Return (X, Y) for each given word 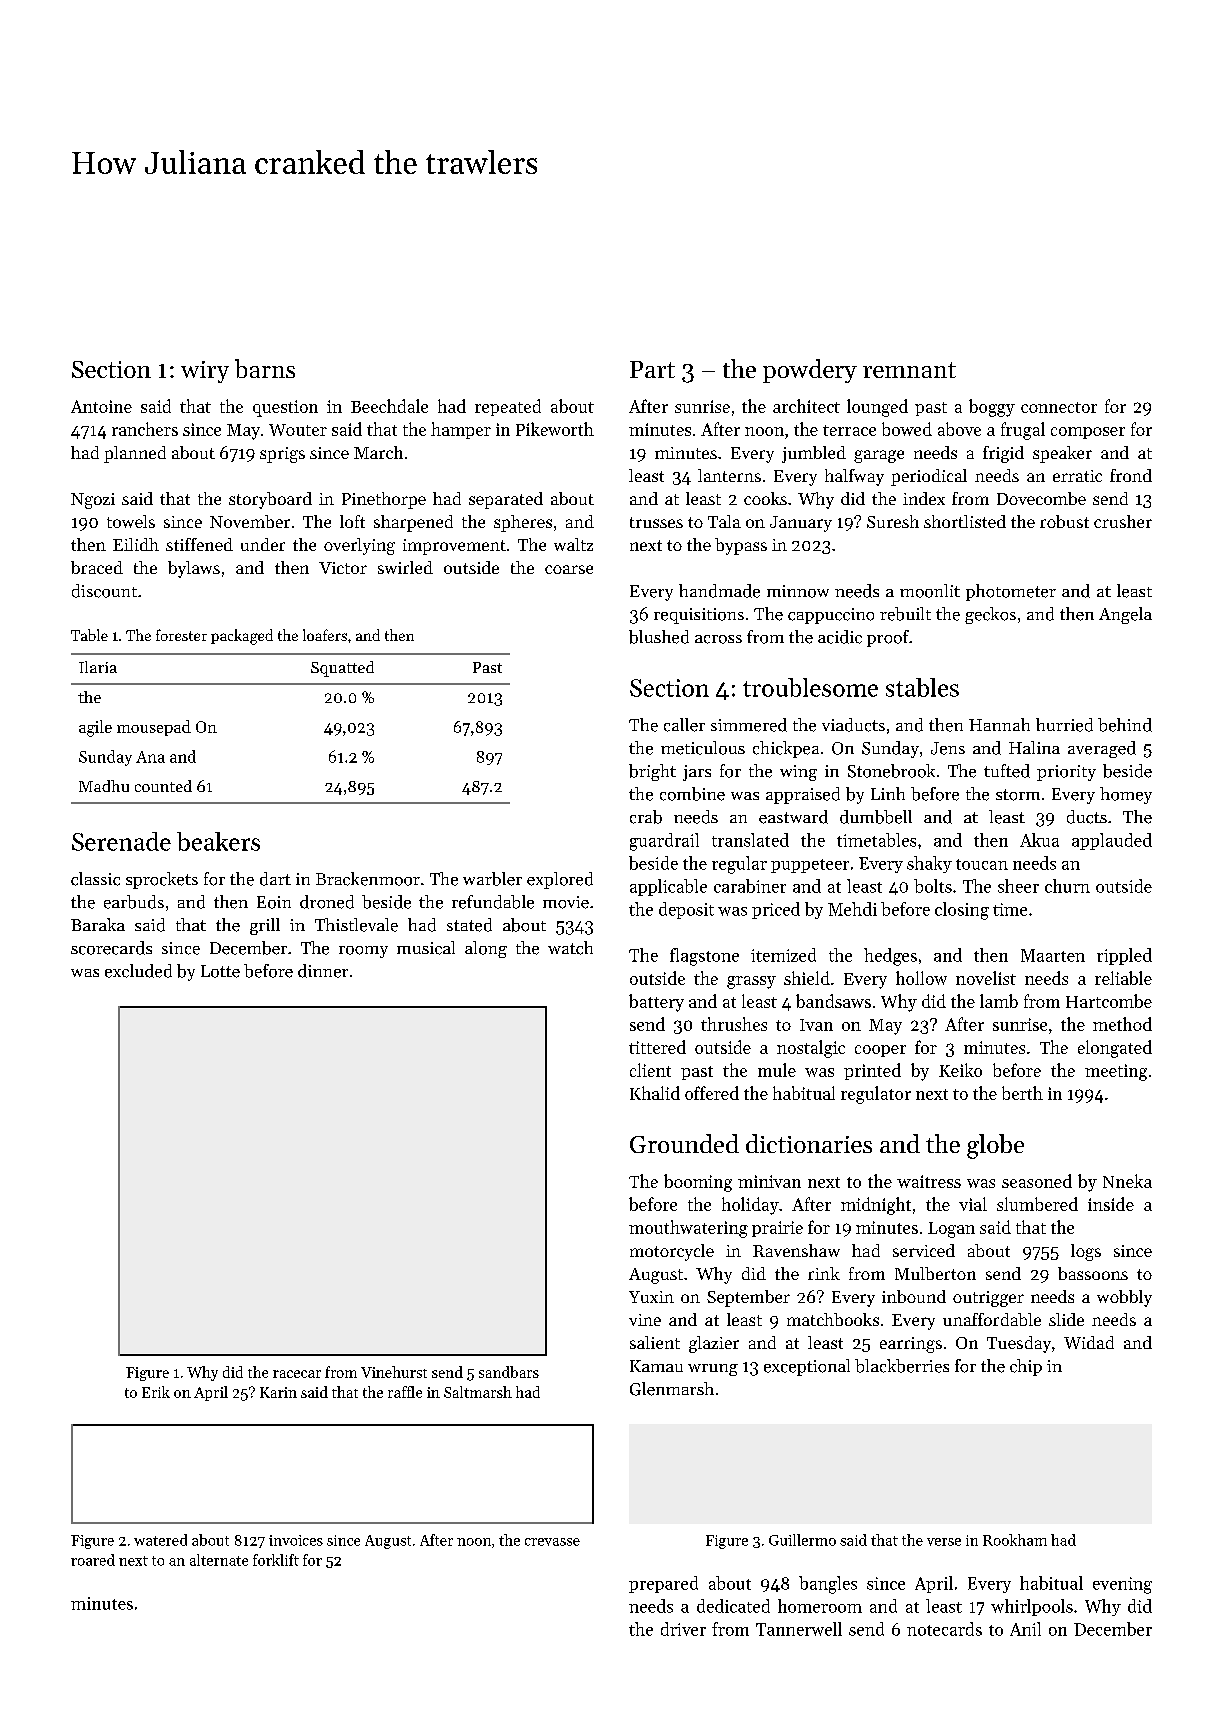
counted (163, 786)
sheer (1018, 886)
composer (1088, 433)
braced (97, 567)
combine (692, 794)
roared (93, 1560)
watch (570, 948)
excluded (138, 971)
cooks (765, 498)
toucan (982, 864)
